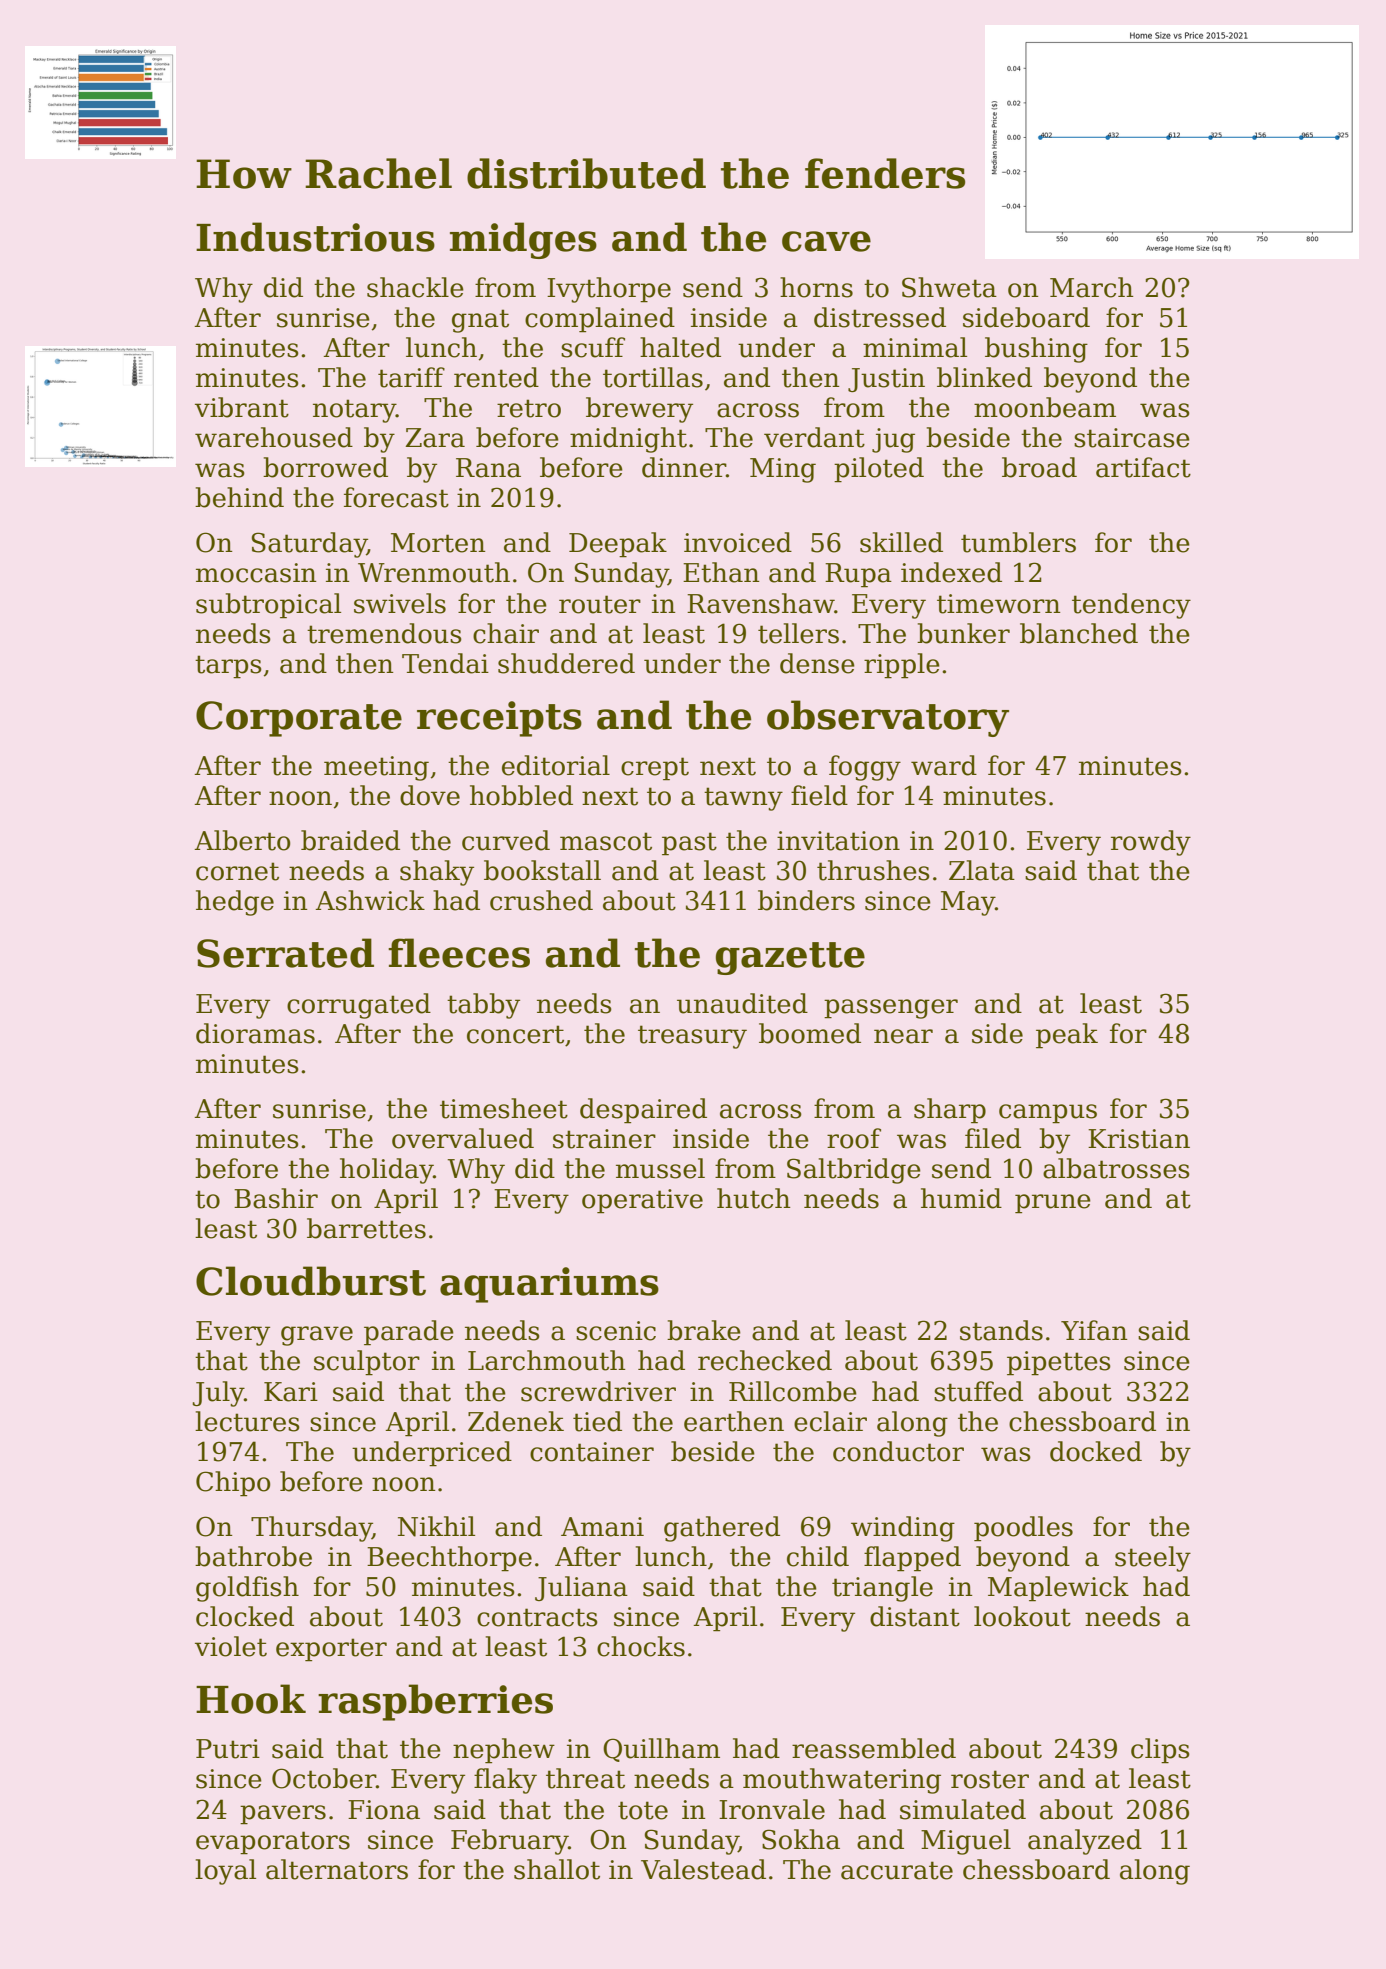 This screenshot has height=1969, width=1386. I want to click on Saltbridge, so click(854, 1171).
